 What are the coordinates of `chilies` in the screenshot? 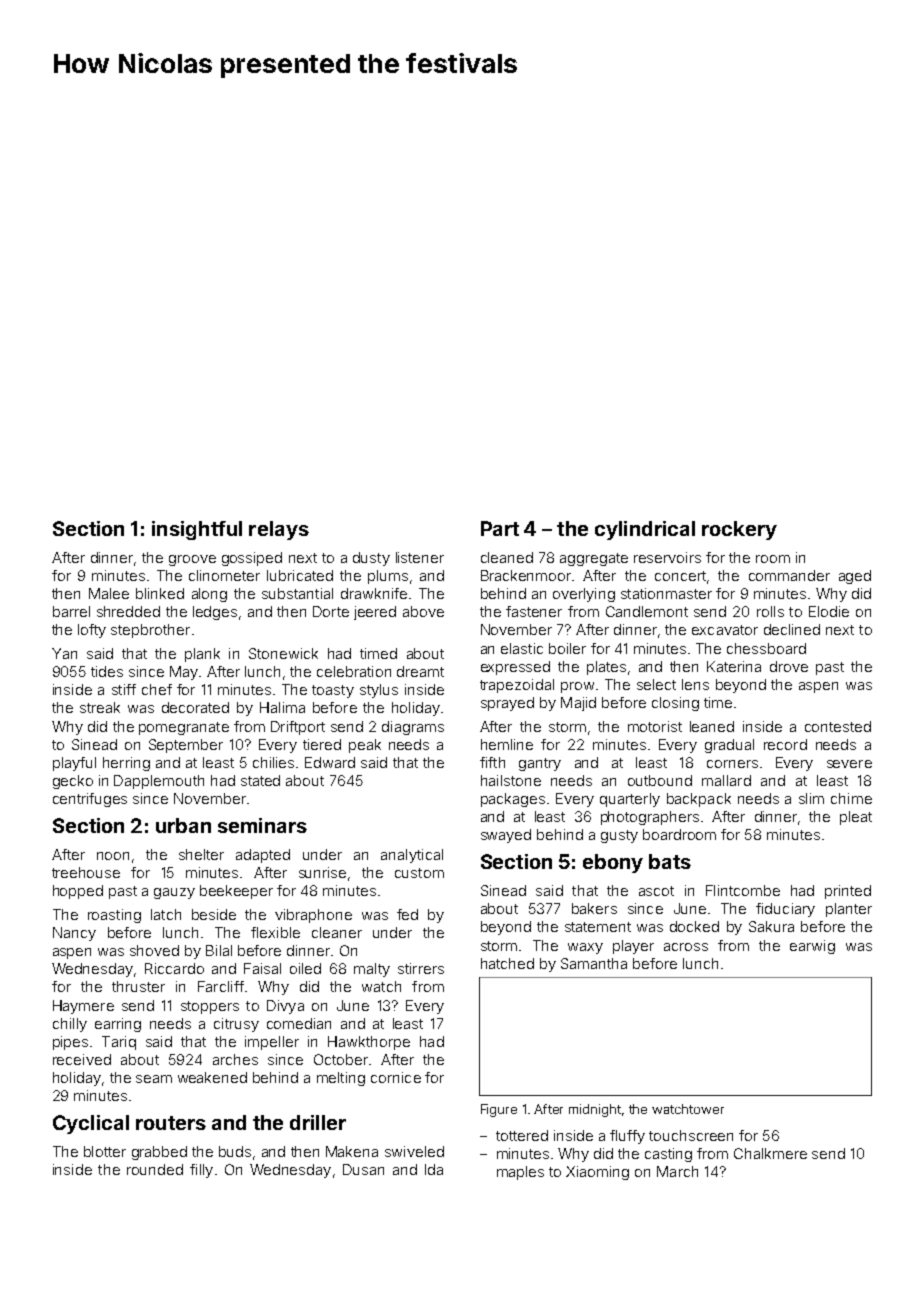 It's located at (273, 762).
